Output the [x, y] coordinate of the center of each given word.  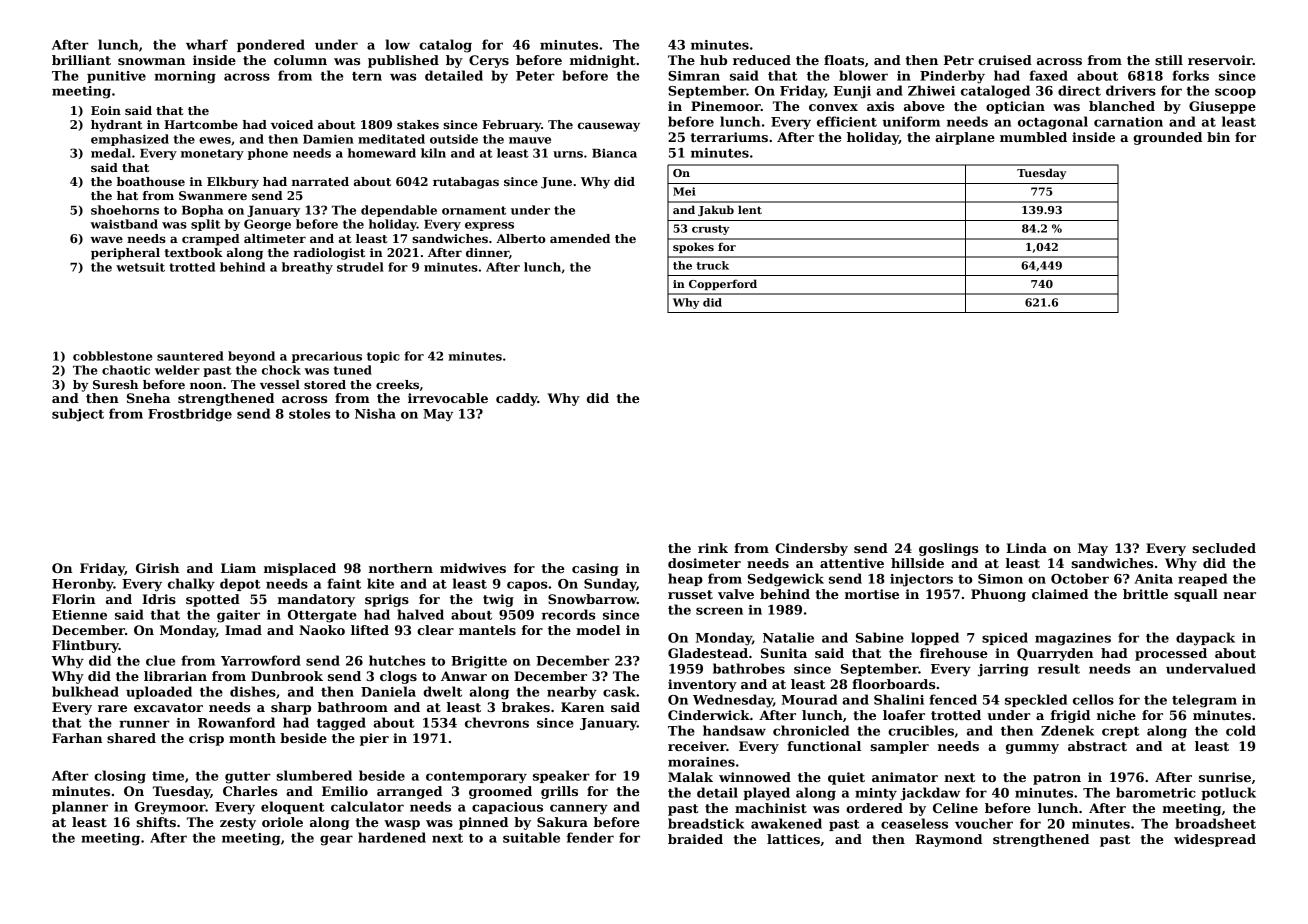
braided [695, 839]
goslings [948, 549]
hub [713, 60]
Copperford [723, 284]
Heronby [83, 585]
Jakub [716, 210]
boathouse [151, 181]
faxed [1048, 75]
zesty [238, 824]
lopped [935, 638]
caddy [517, 399]
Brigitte [479, 662]
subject [78, 415]
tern [367, 76]
